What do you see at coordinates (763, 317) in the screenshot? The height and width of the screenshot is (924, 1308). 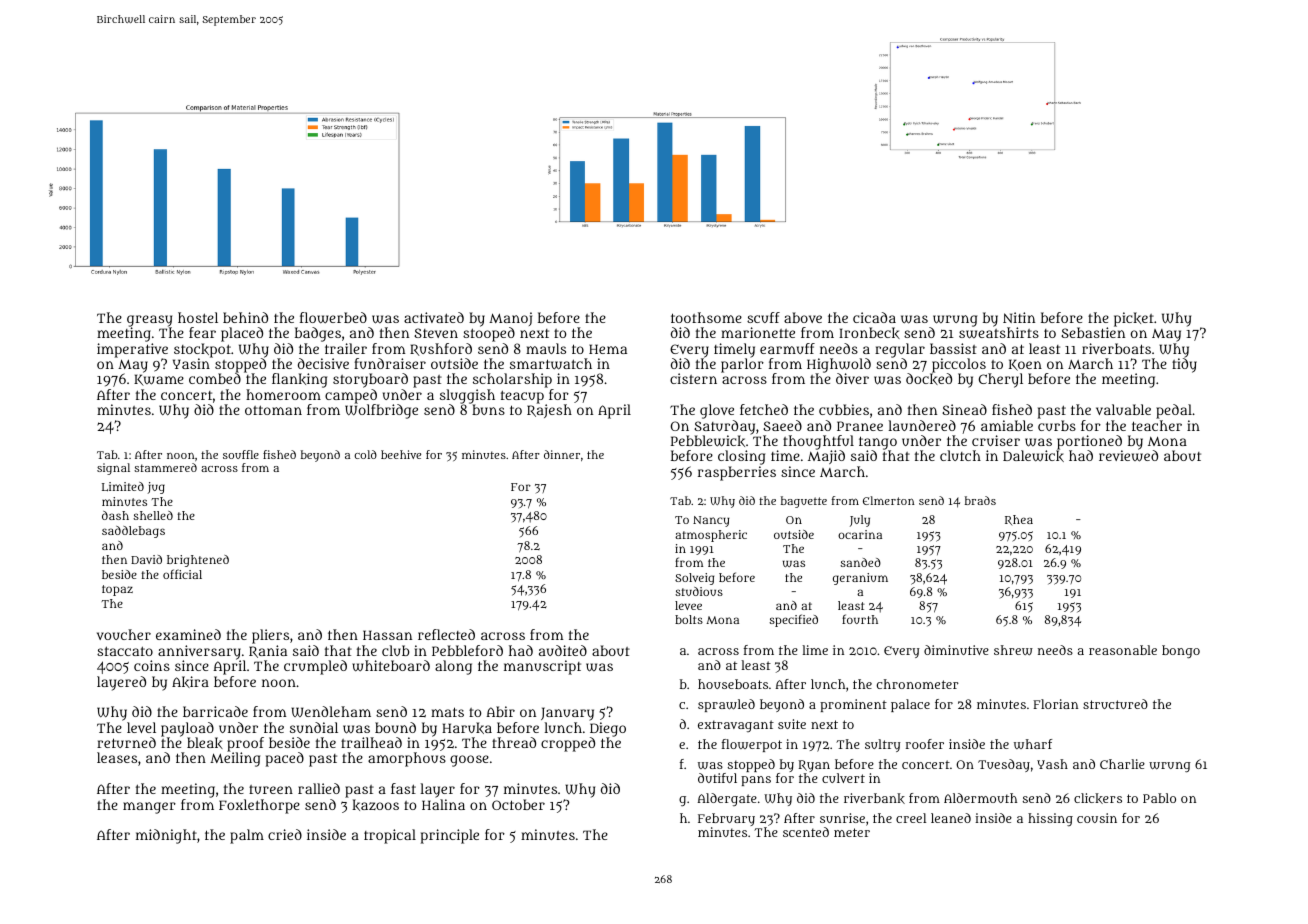 I see `scuff` at bounding box center [763, 317].
